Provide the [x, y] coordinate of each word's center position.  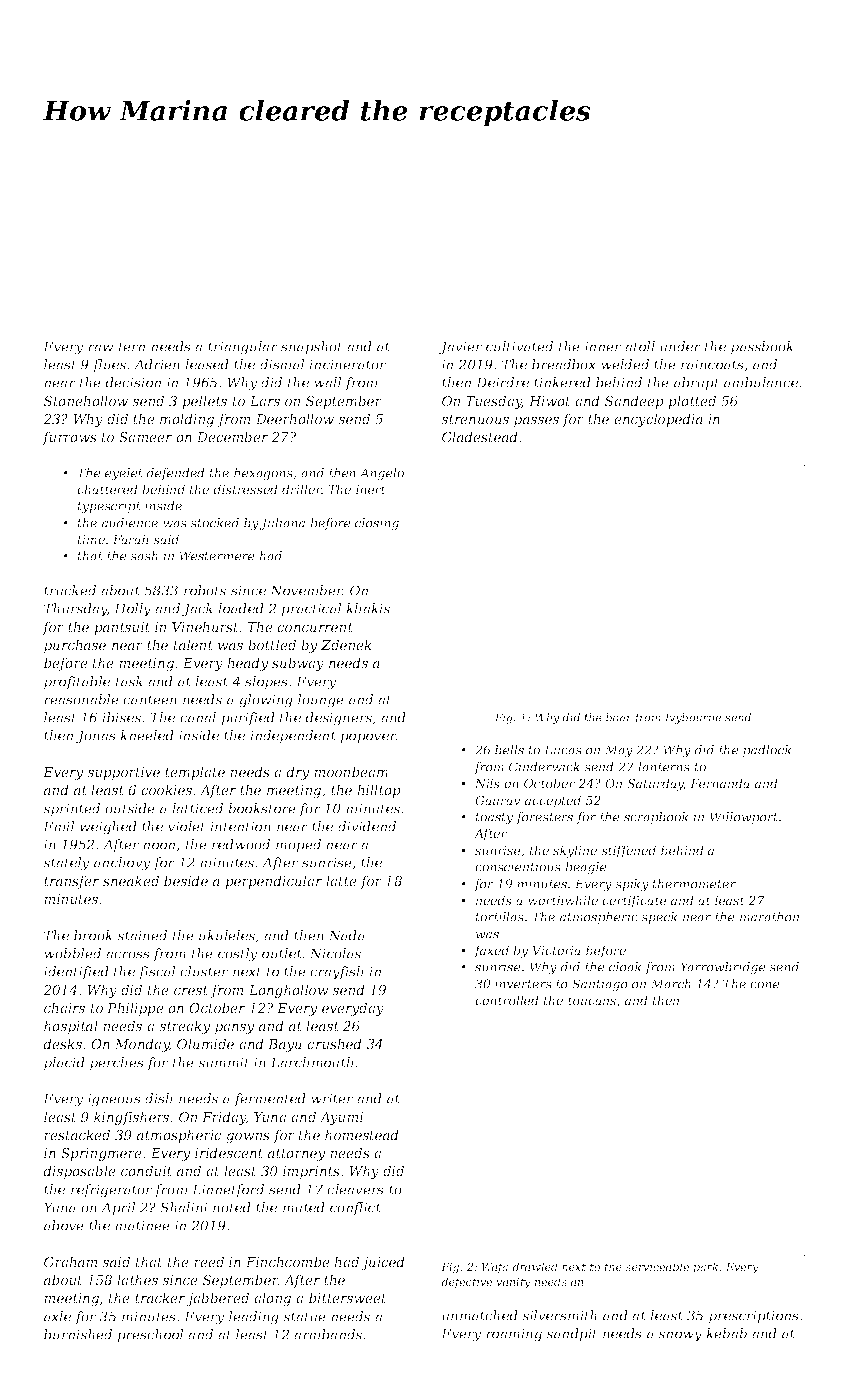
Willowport [744, 818]
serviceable [657, 1266]
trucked [70, 590]
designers [339, 719]
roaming [514, 1335]
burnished [78, 1334]
